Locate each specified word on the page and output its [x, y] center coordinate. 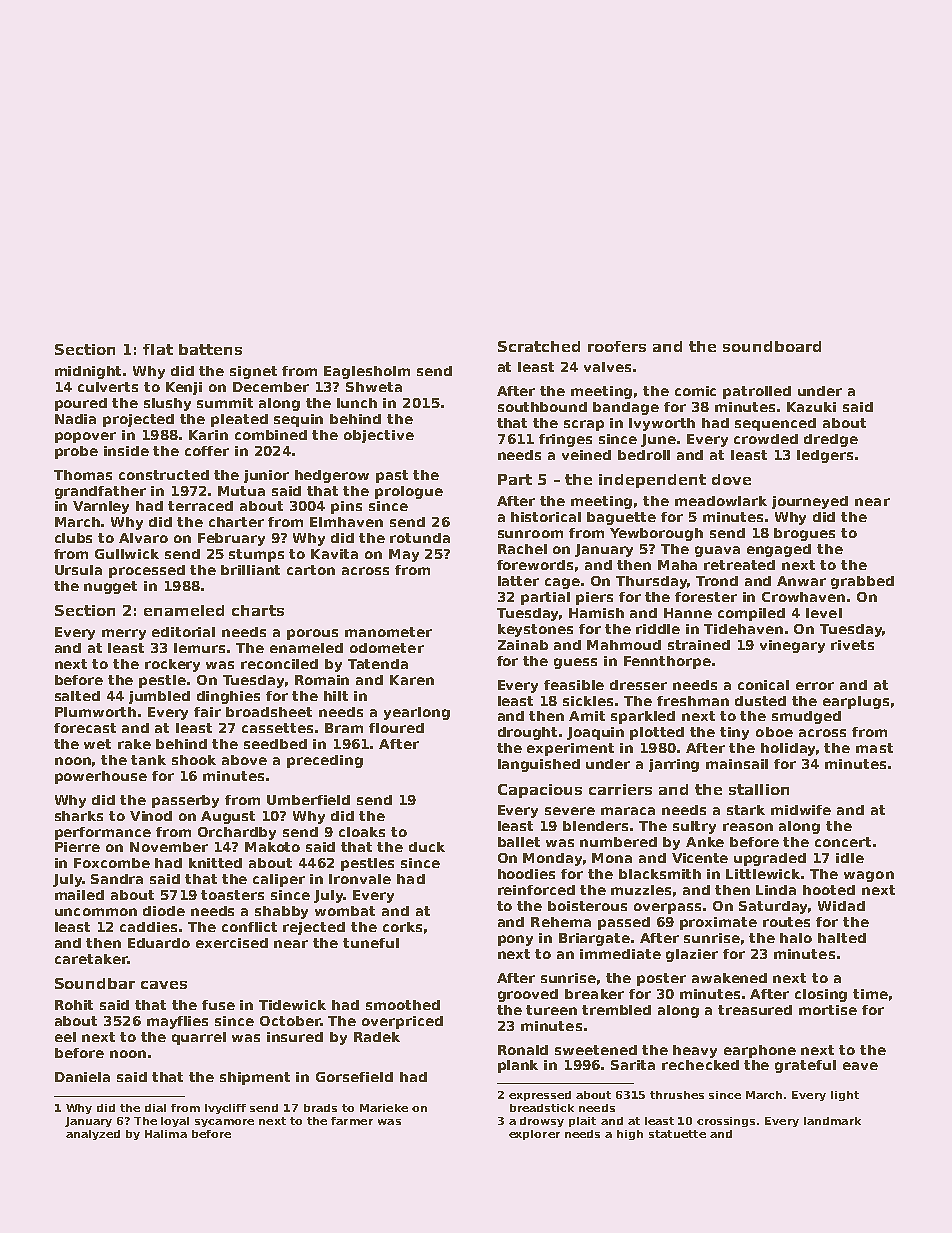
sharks [79, 816]
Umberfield [308, 800]
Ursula [78, 570]
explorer [534, 1135]
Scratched [539, 346]
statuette [677, 1134]
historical [546, 517]
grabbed [862, 582]
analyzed [93, 1135]
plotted [657, 733]
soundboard [772, 346]
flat [158, 349]
